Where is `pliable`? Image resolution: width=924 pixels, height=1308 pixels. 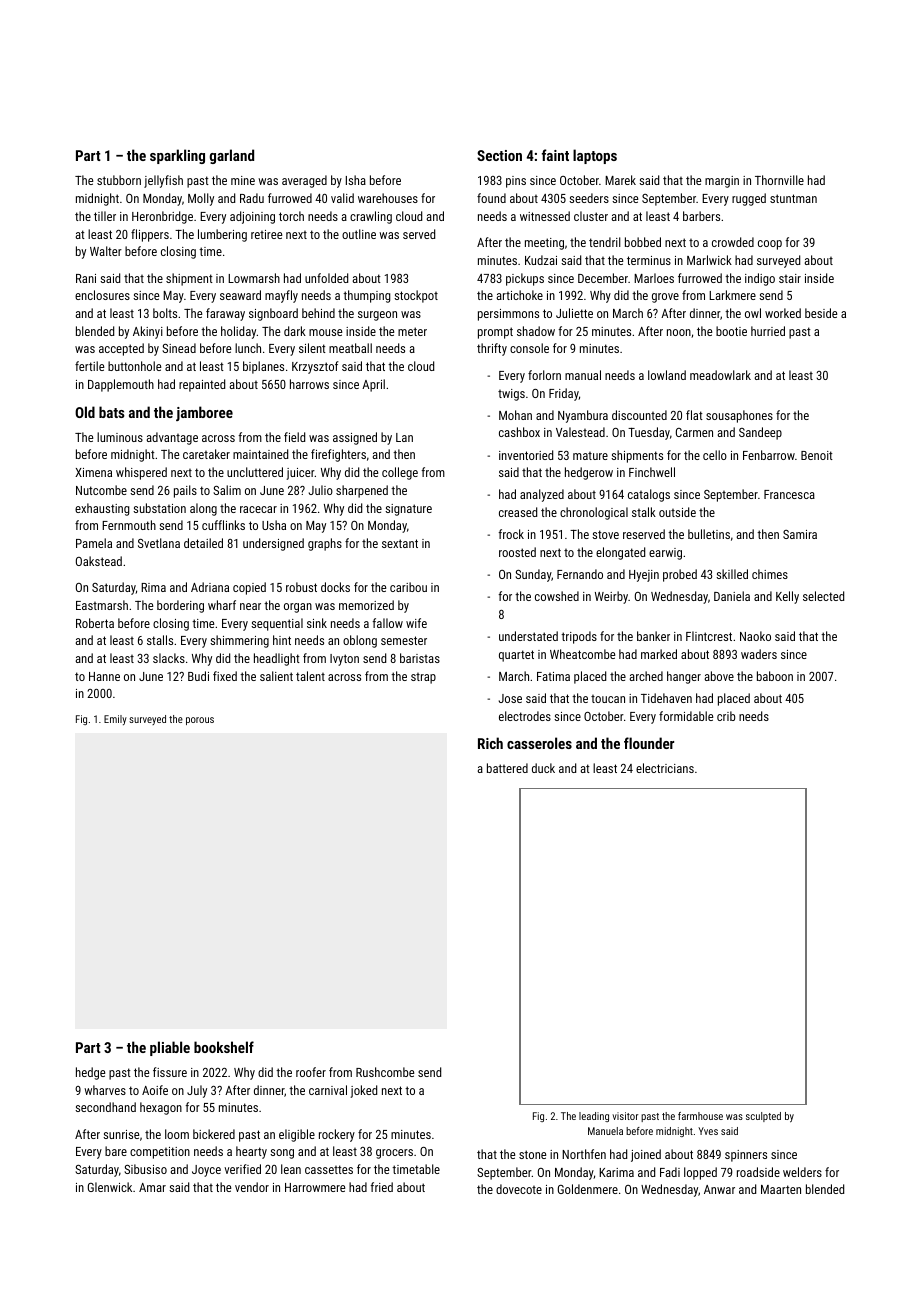
pliable is located at coordinates (170, 1048).
